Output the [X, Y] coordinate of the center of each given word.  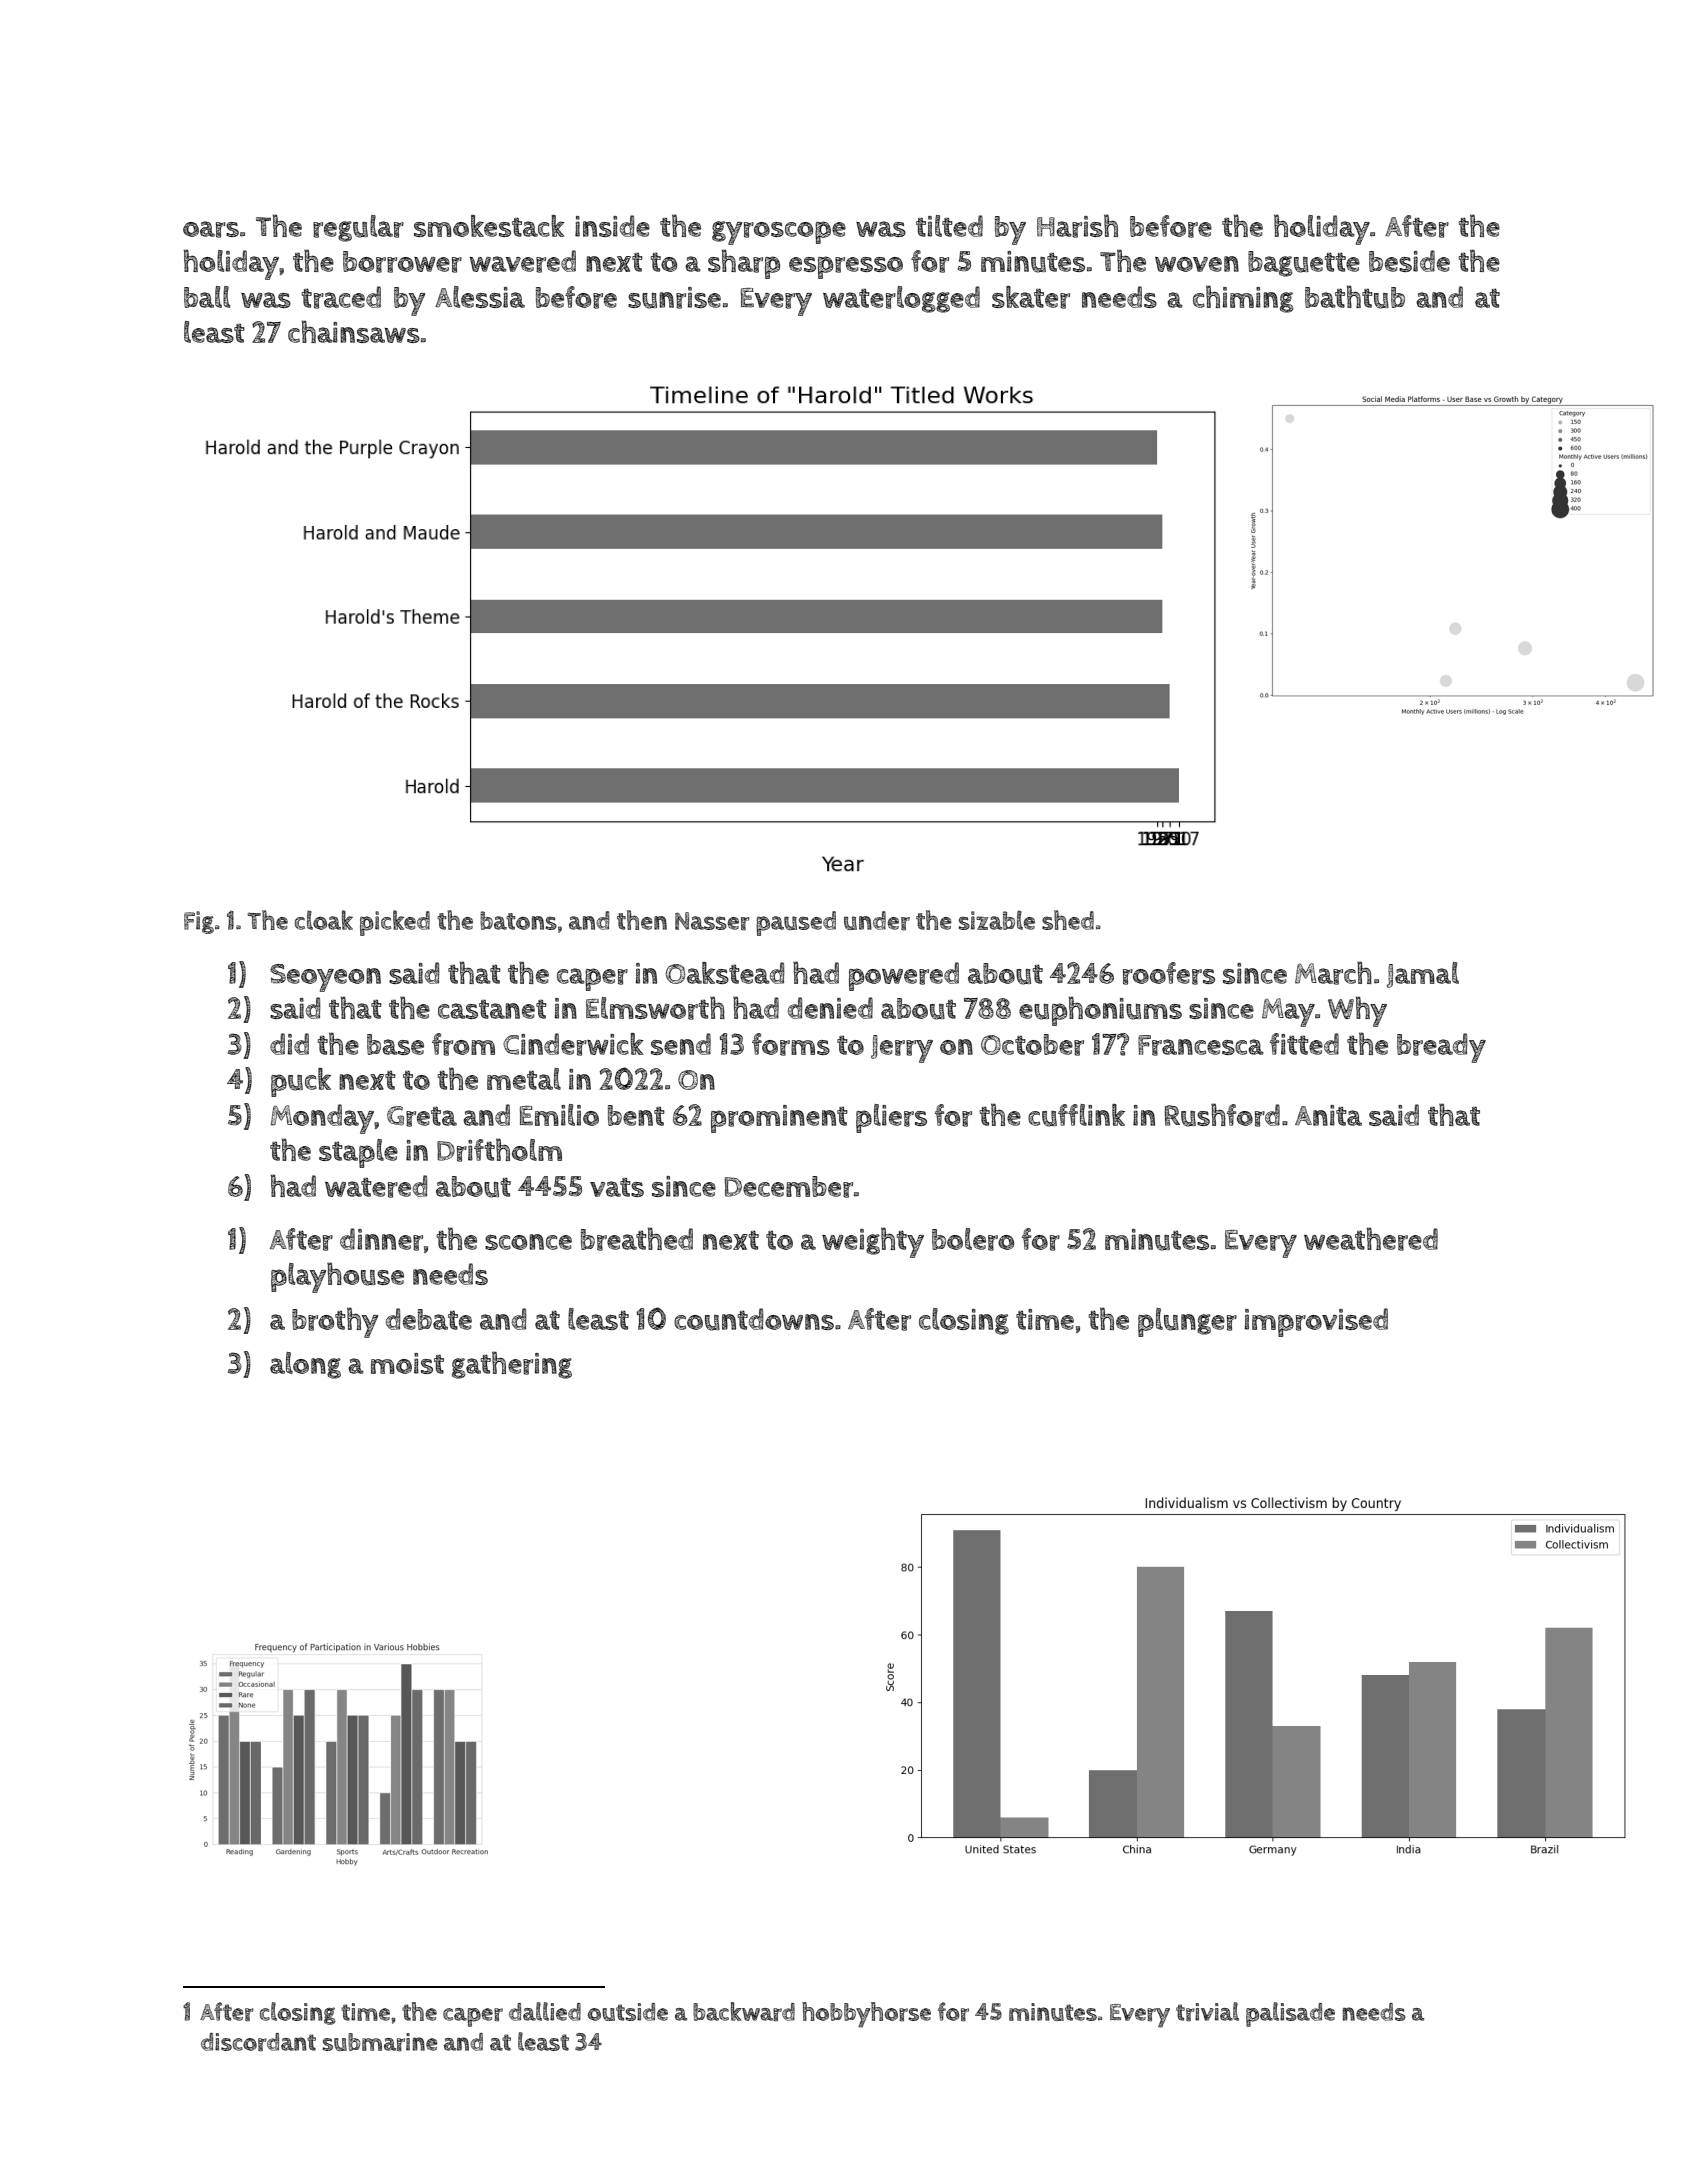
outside [628, 2012]
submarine [380, 2042]
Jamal [1423, 975]
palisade [1290, 2014]
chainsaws [354, 331]
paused [796, 923]
